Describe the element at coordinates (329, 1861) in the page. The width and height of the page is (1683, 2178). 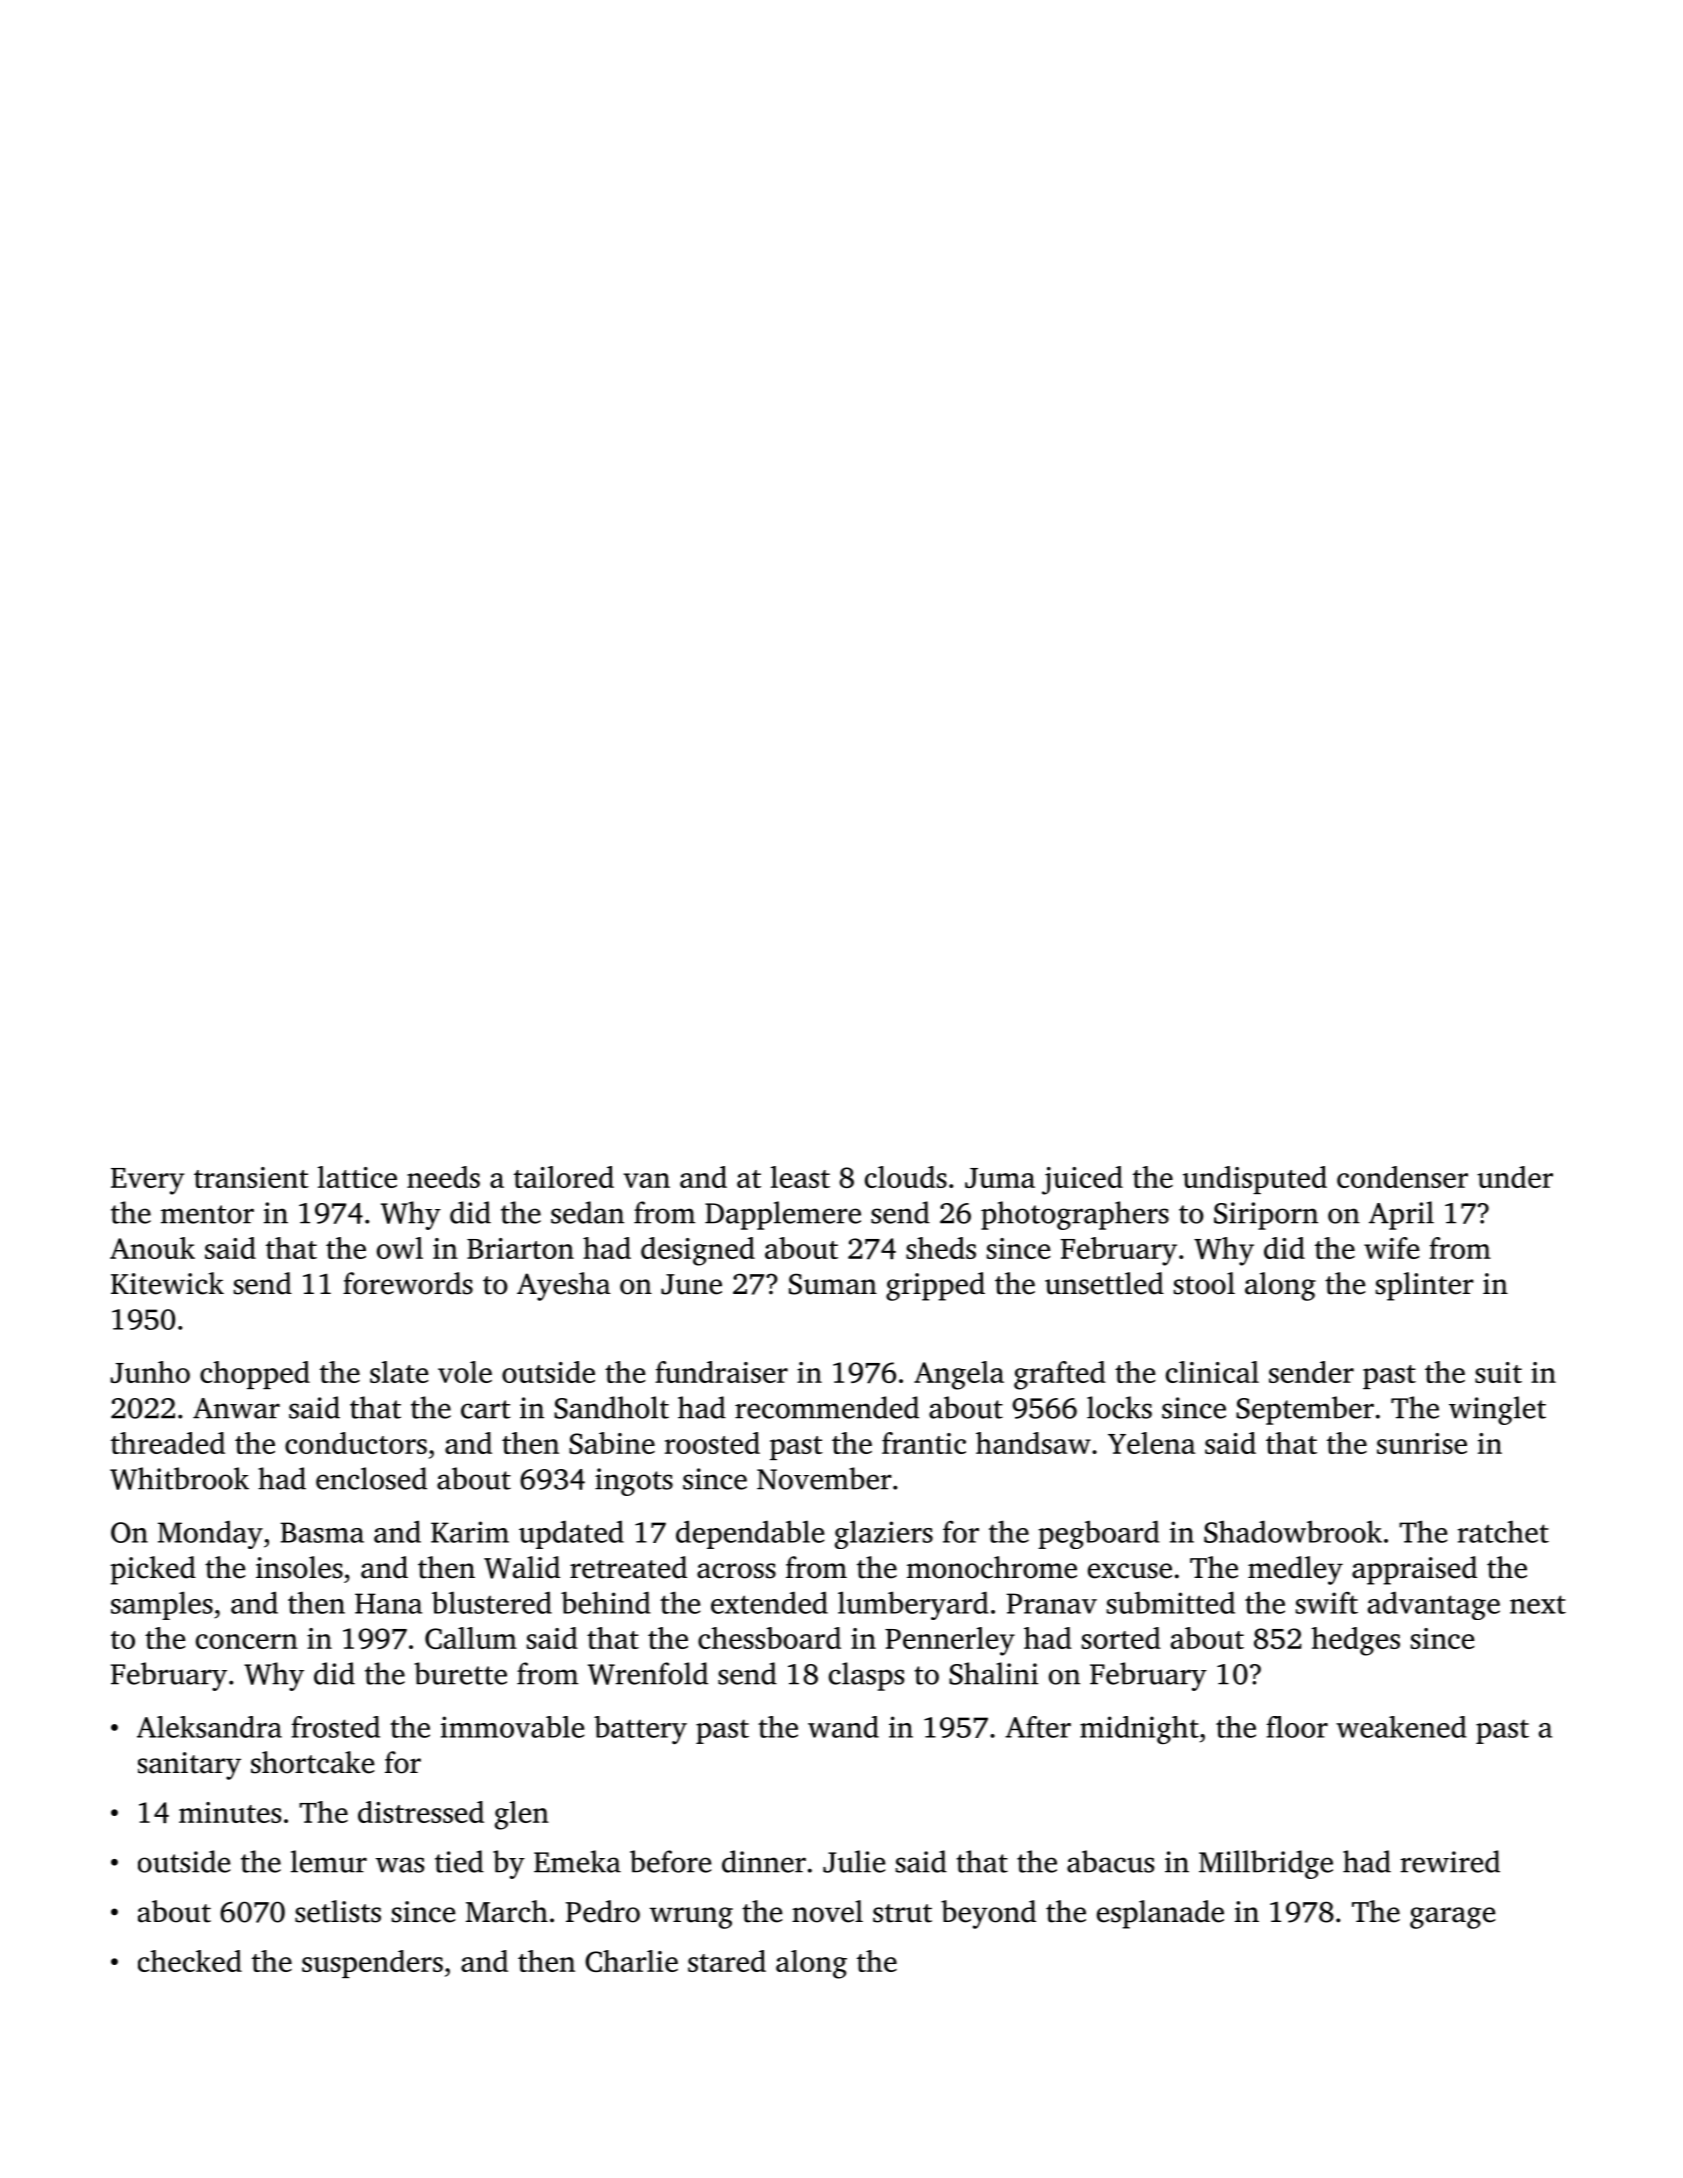
I see `lemur` at that location.
